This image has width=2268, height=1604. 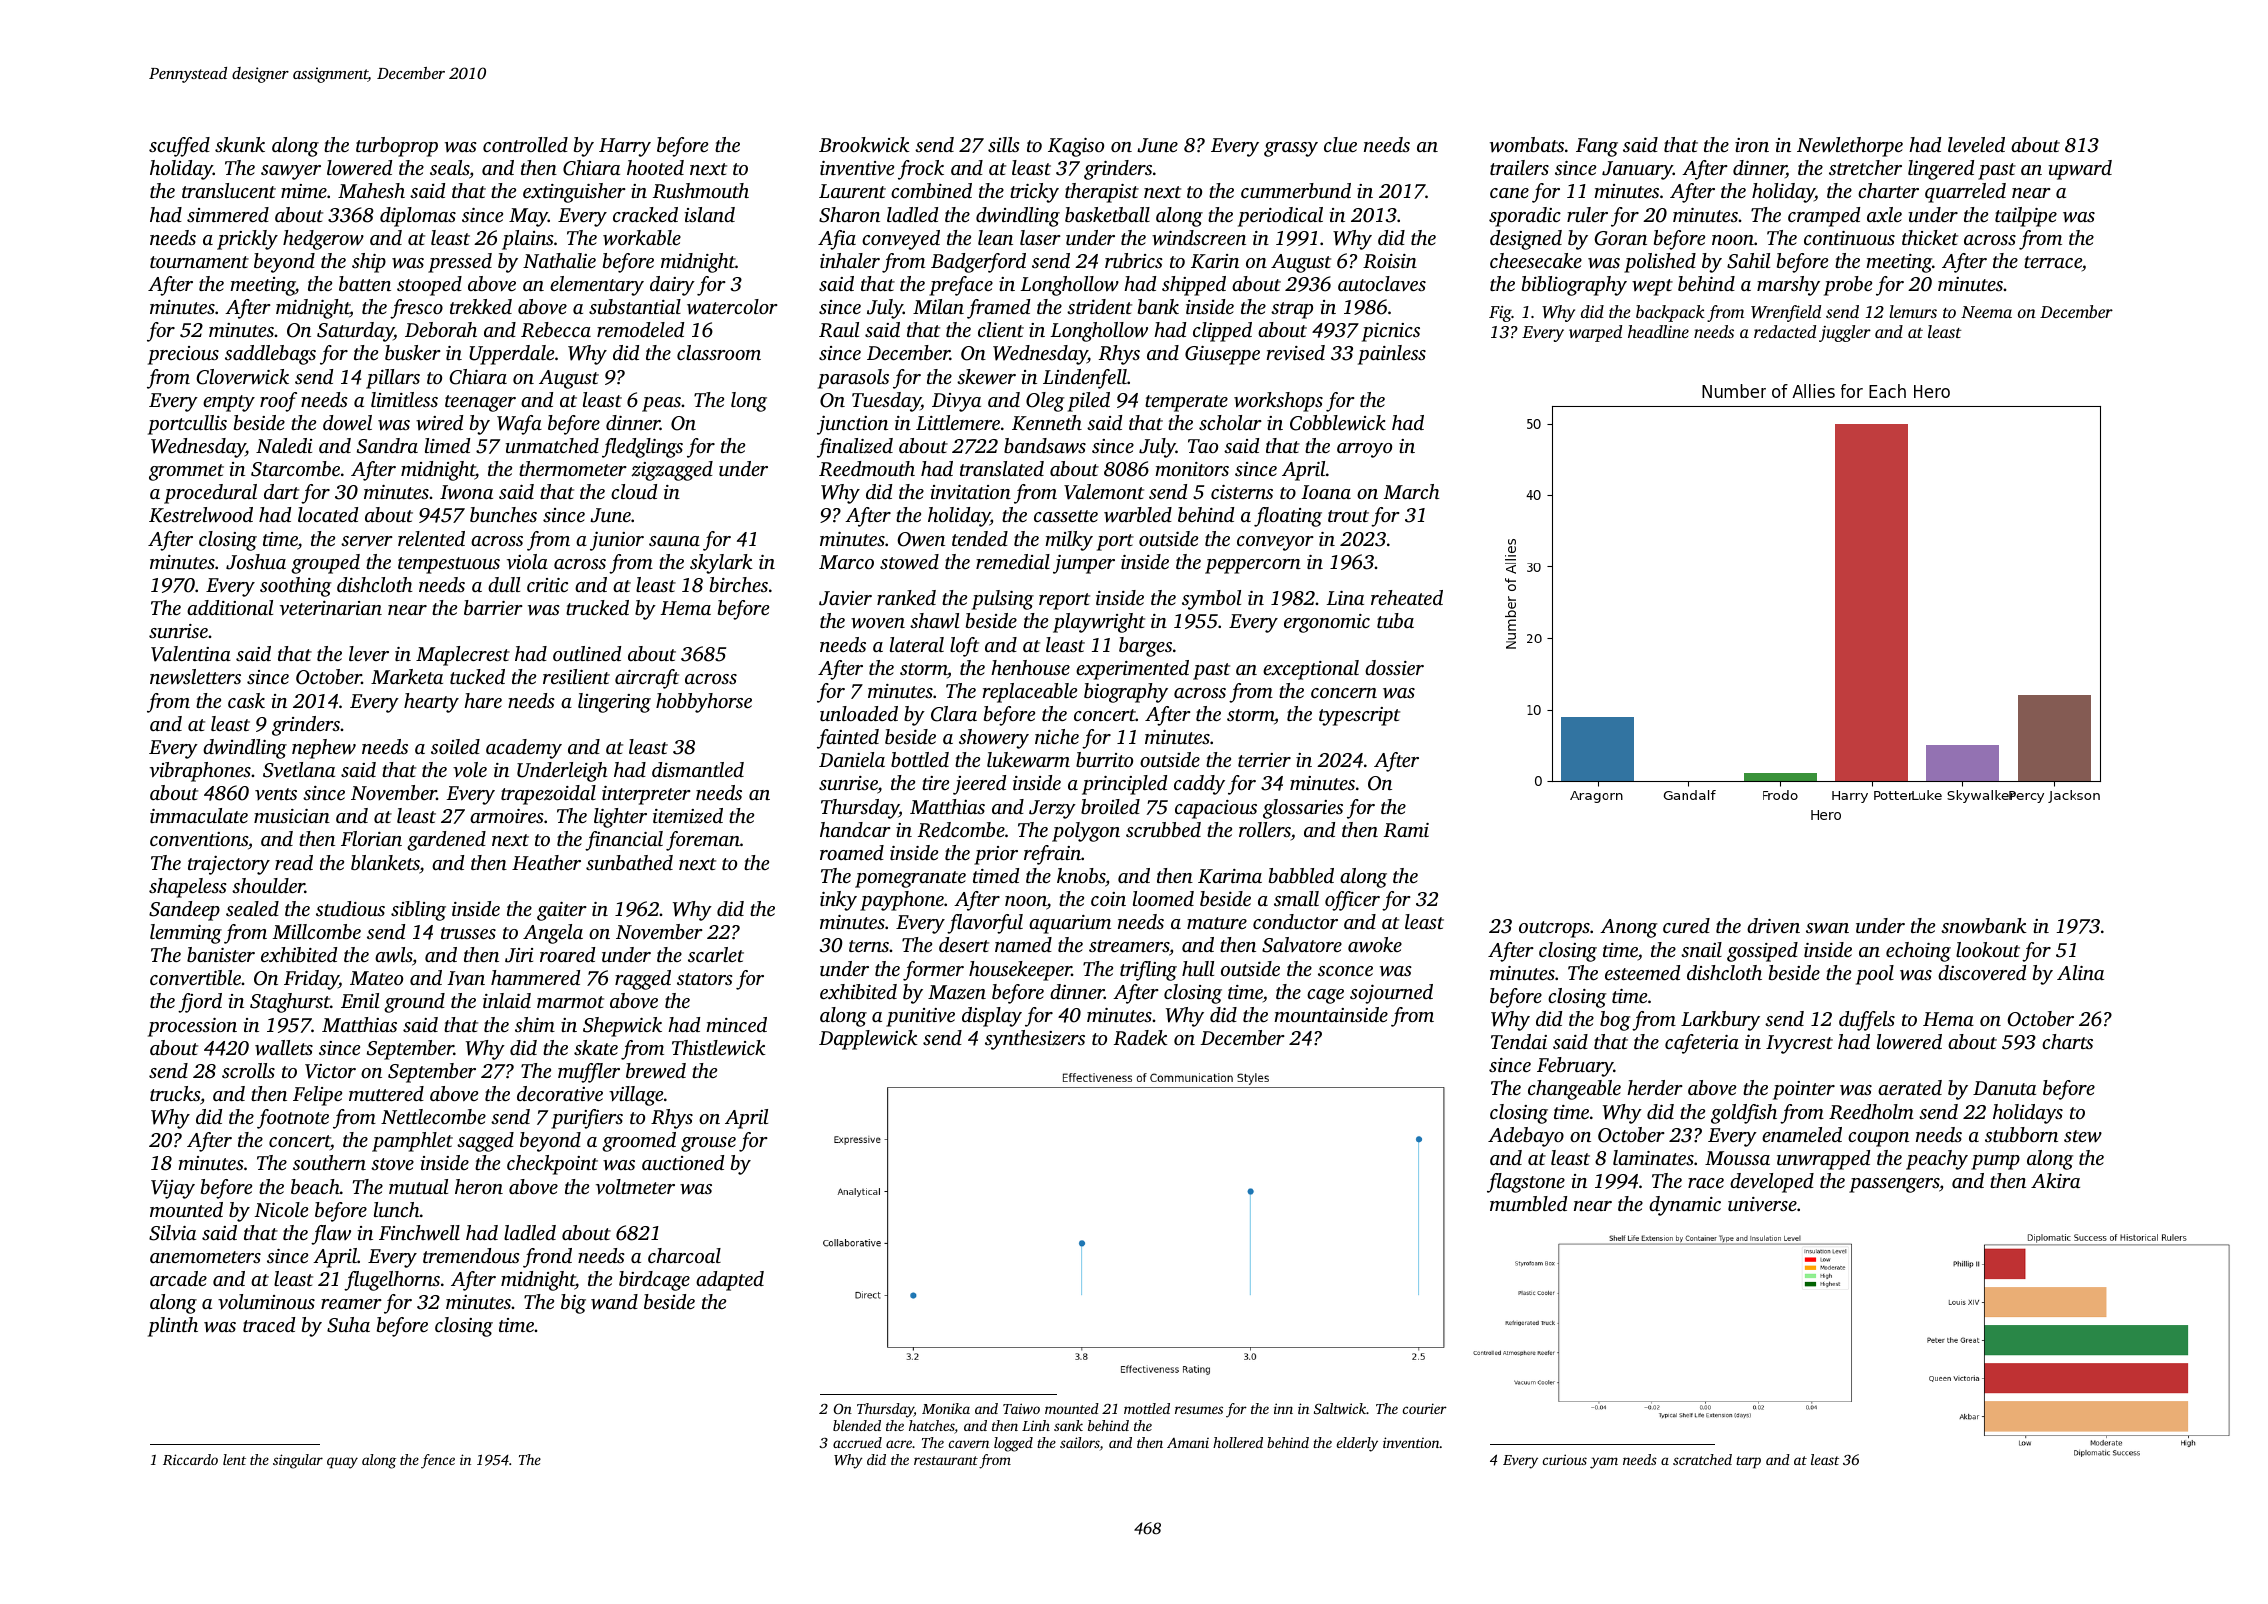 I want to click on cavern, so click(x=969, y=1444).
